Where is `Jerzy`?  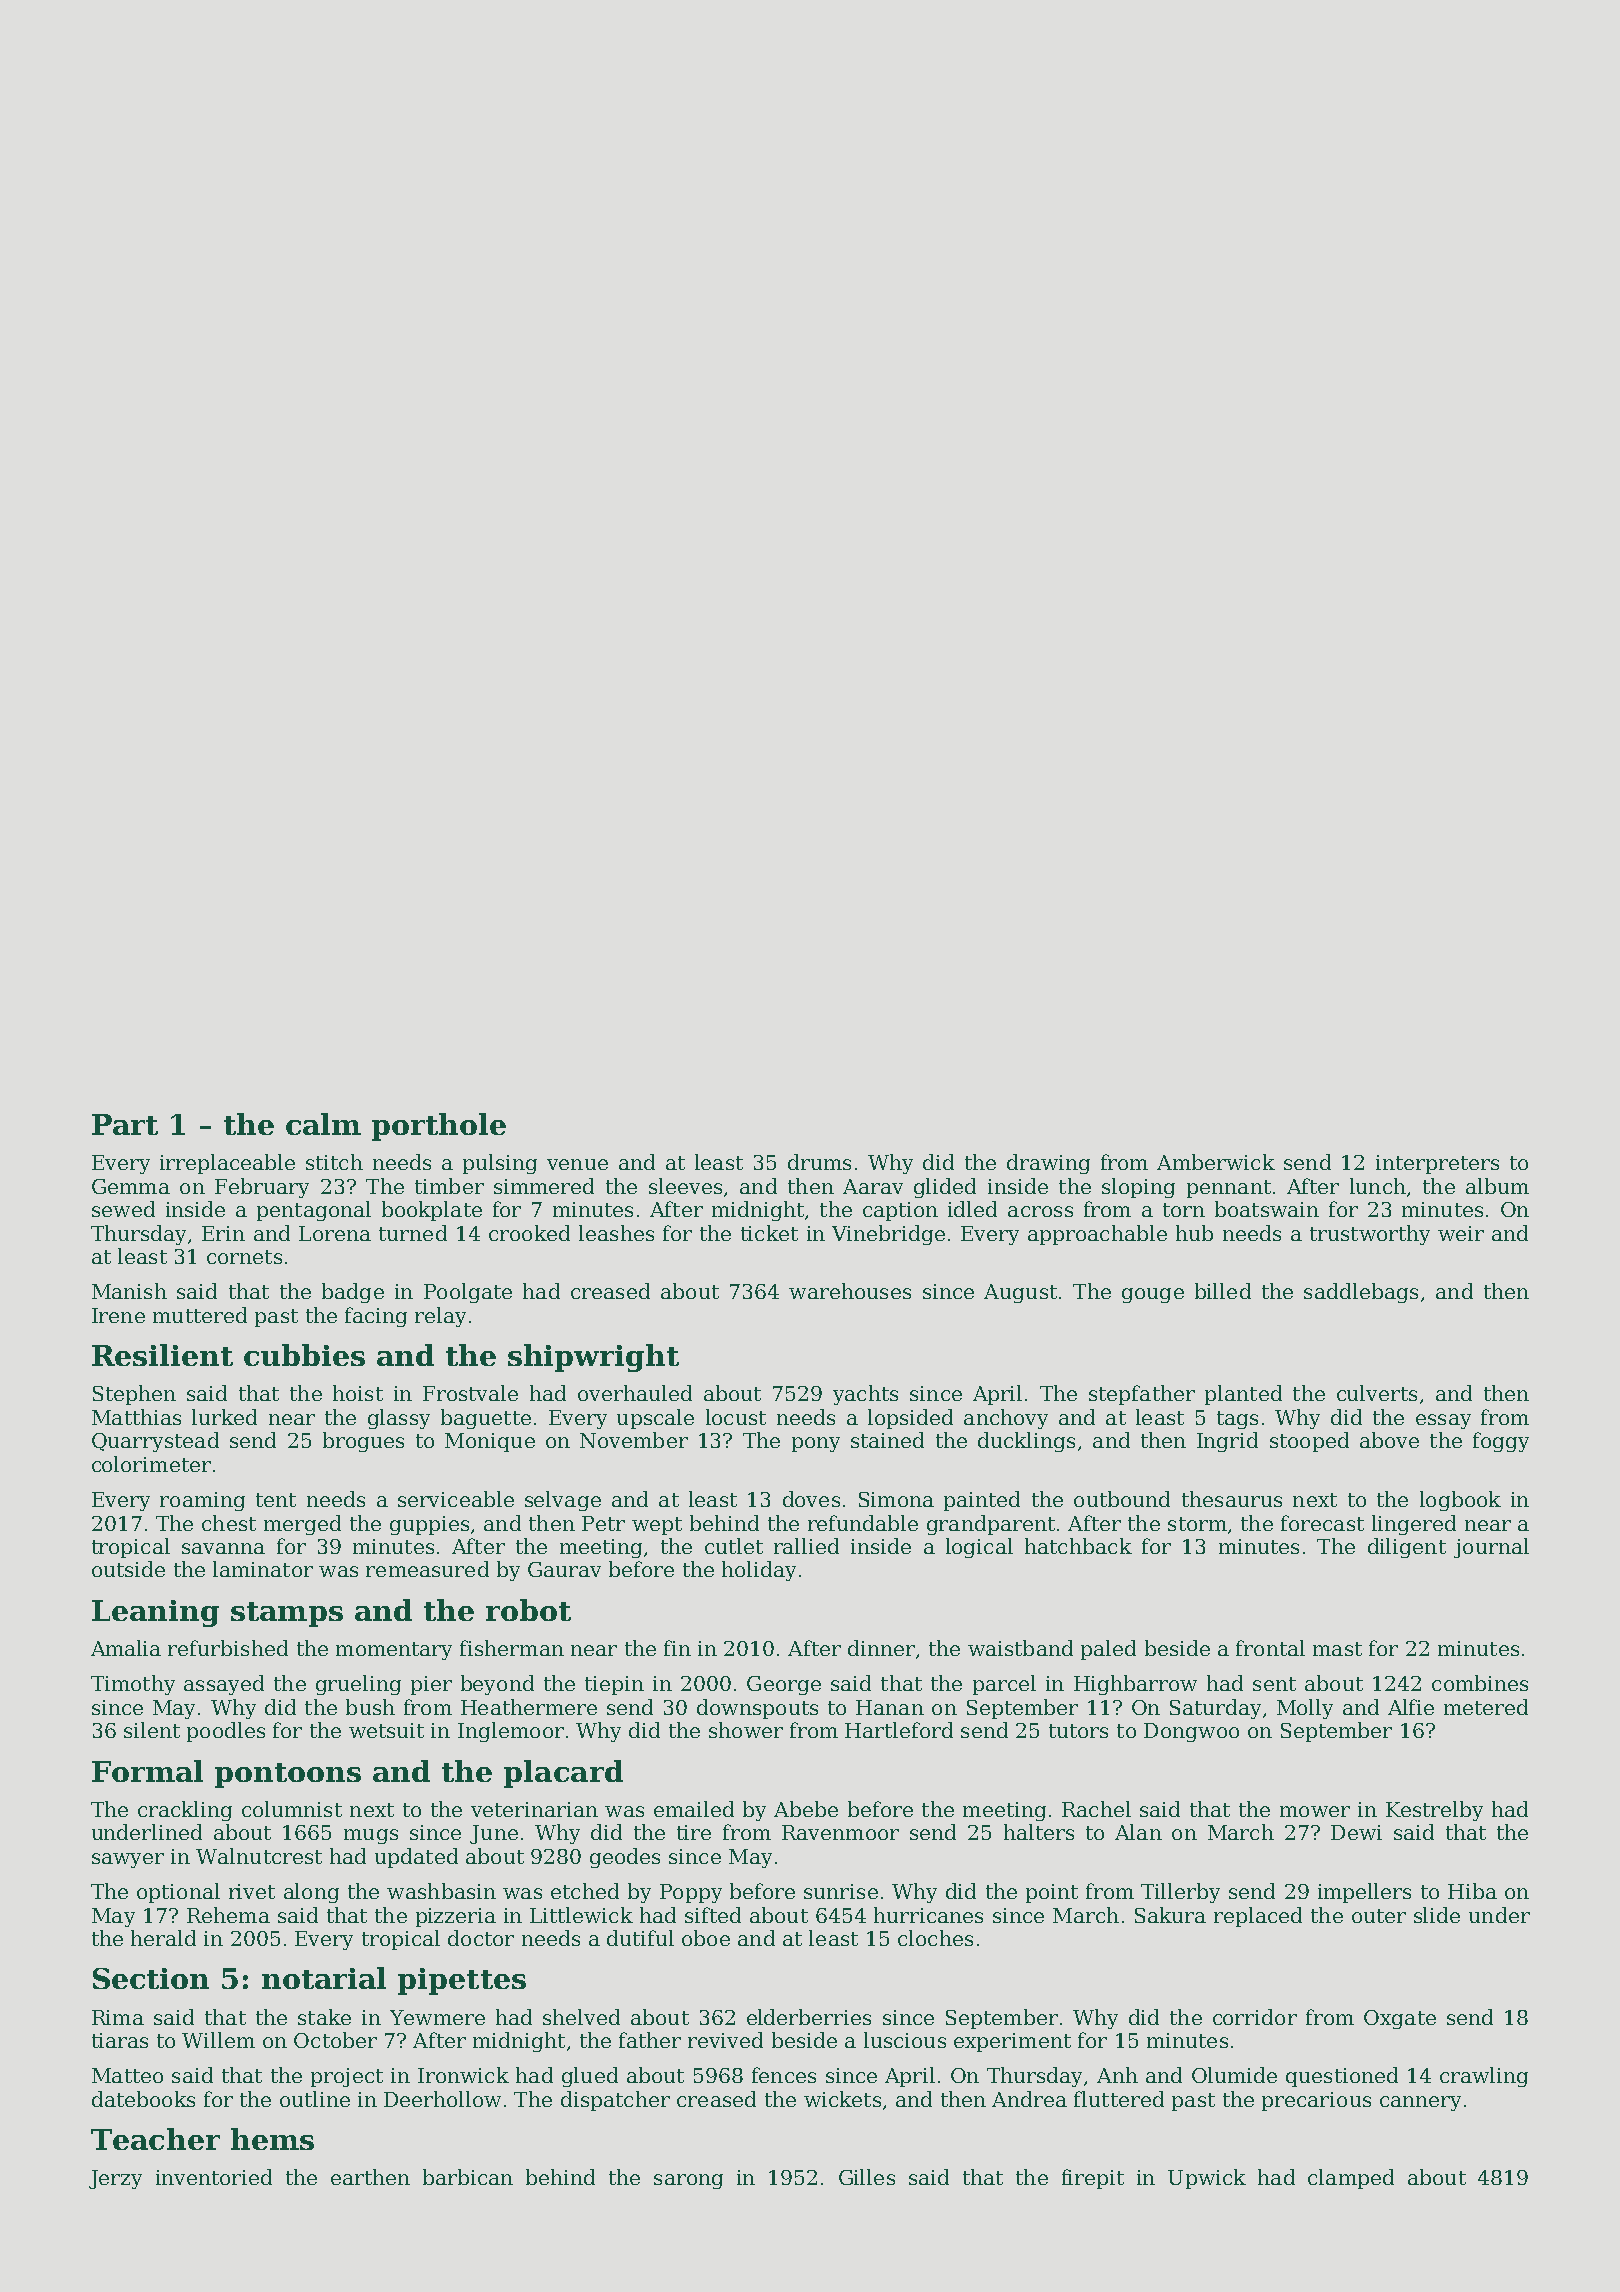
Jerzy is located at coordinates (115, 2179).
